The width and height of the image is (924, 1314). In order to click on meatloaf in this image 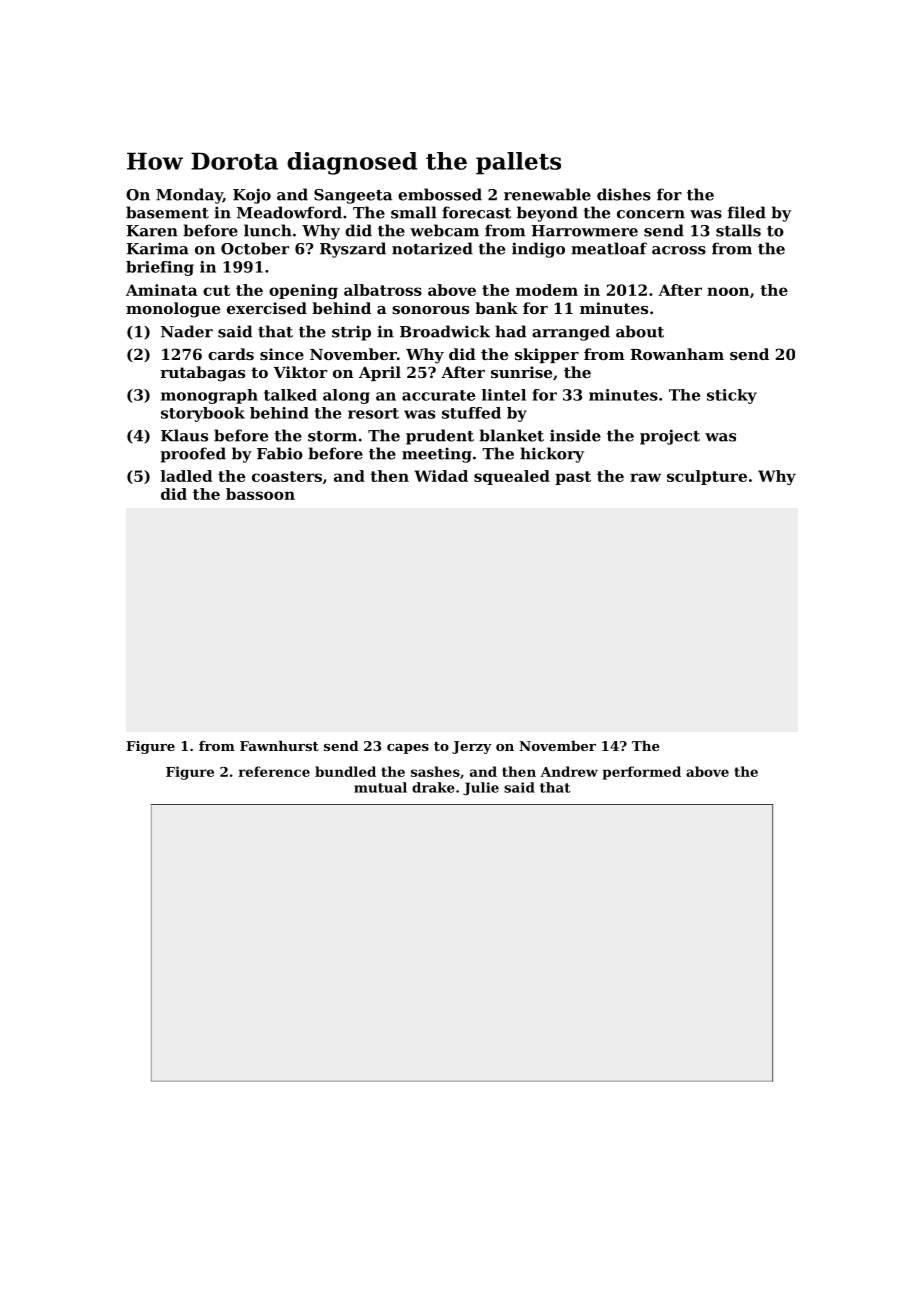, I will do `click(609, 248)`.
